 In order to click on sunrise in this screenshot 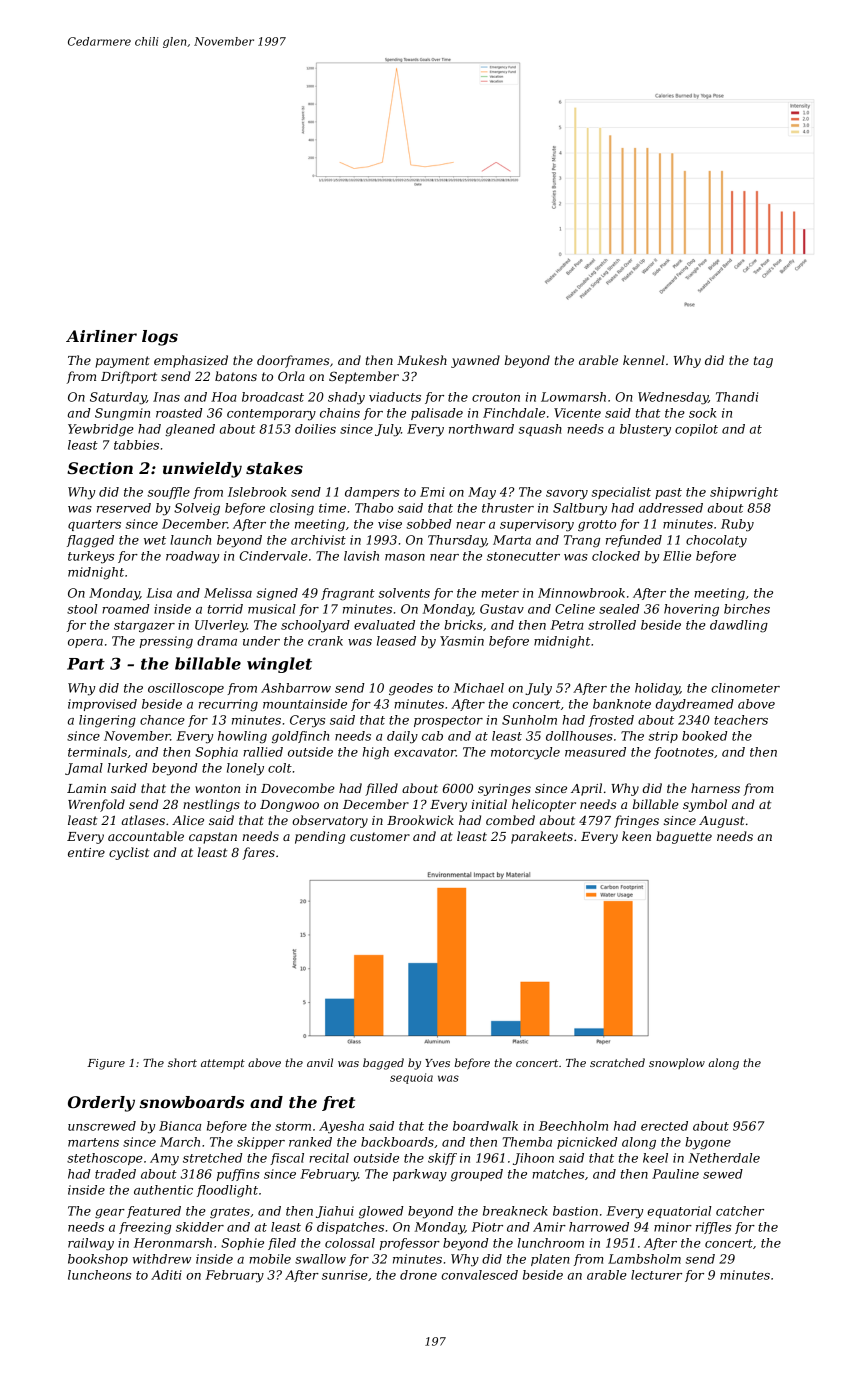, I will do `click(345, 1275)`.
